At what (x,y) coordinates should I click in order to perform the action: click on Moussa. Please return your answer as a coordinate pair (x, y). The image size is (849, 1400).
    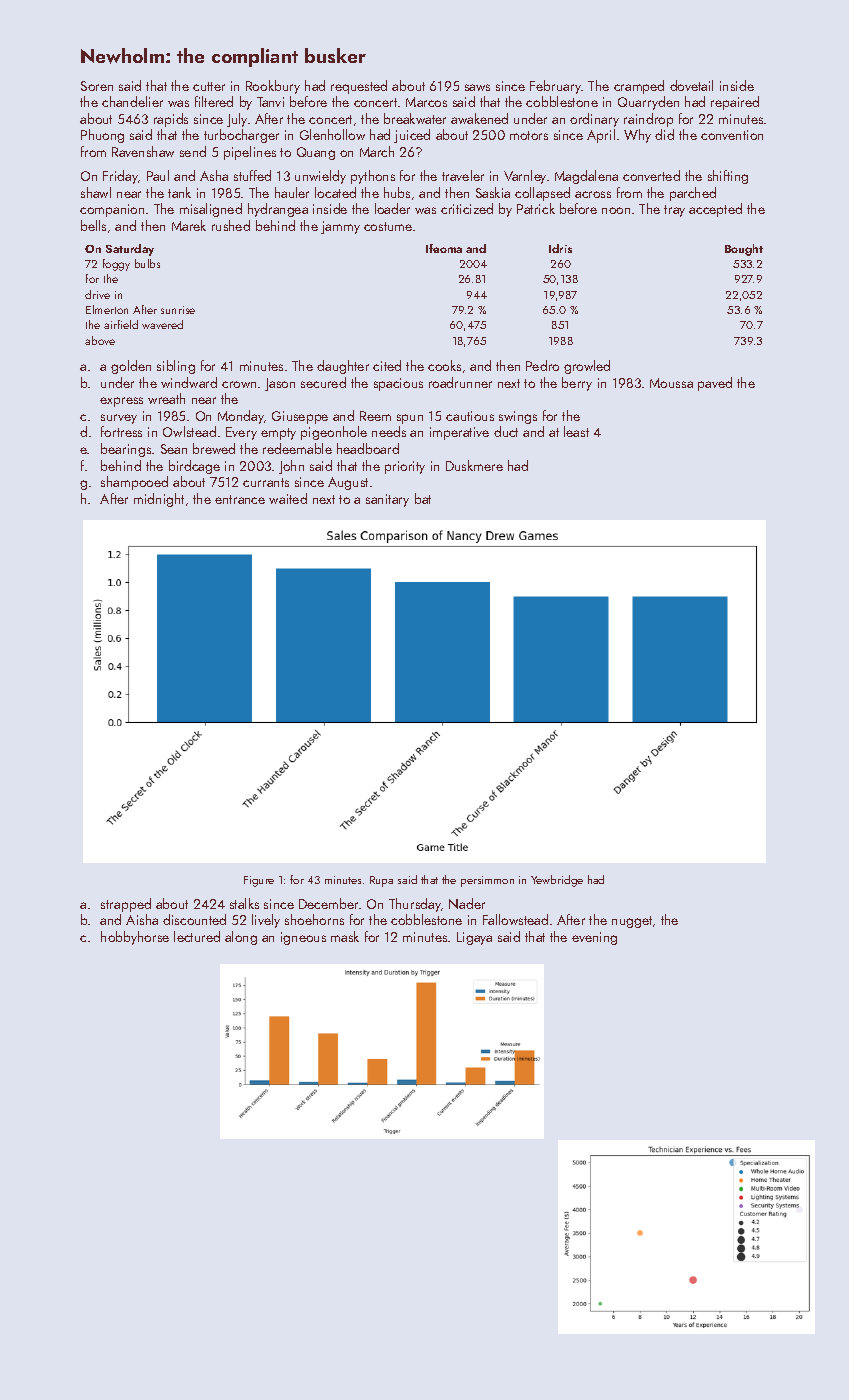
    Looking at the image, I should click on (671, 383).
